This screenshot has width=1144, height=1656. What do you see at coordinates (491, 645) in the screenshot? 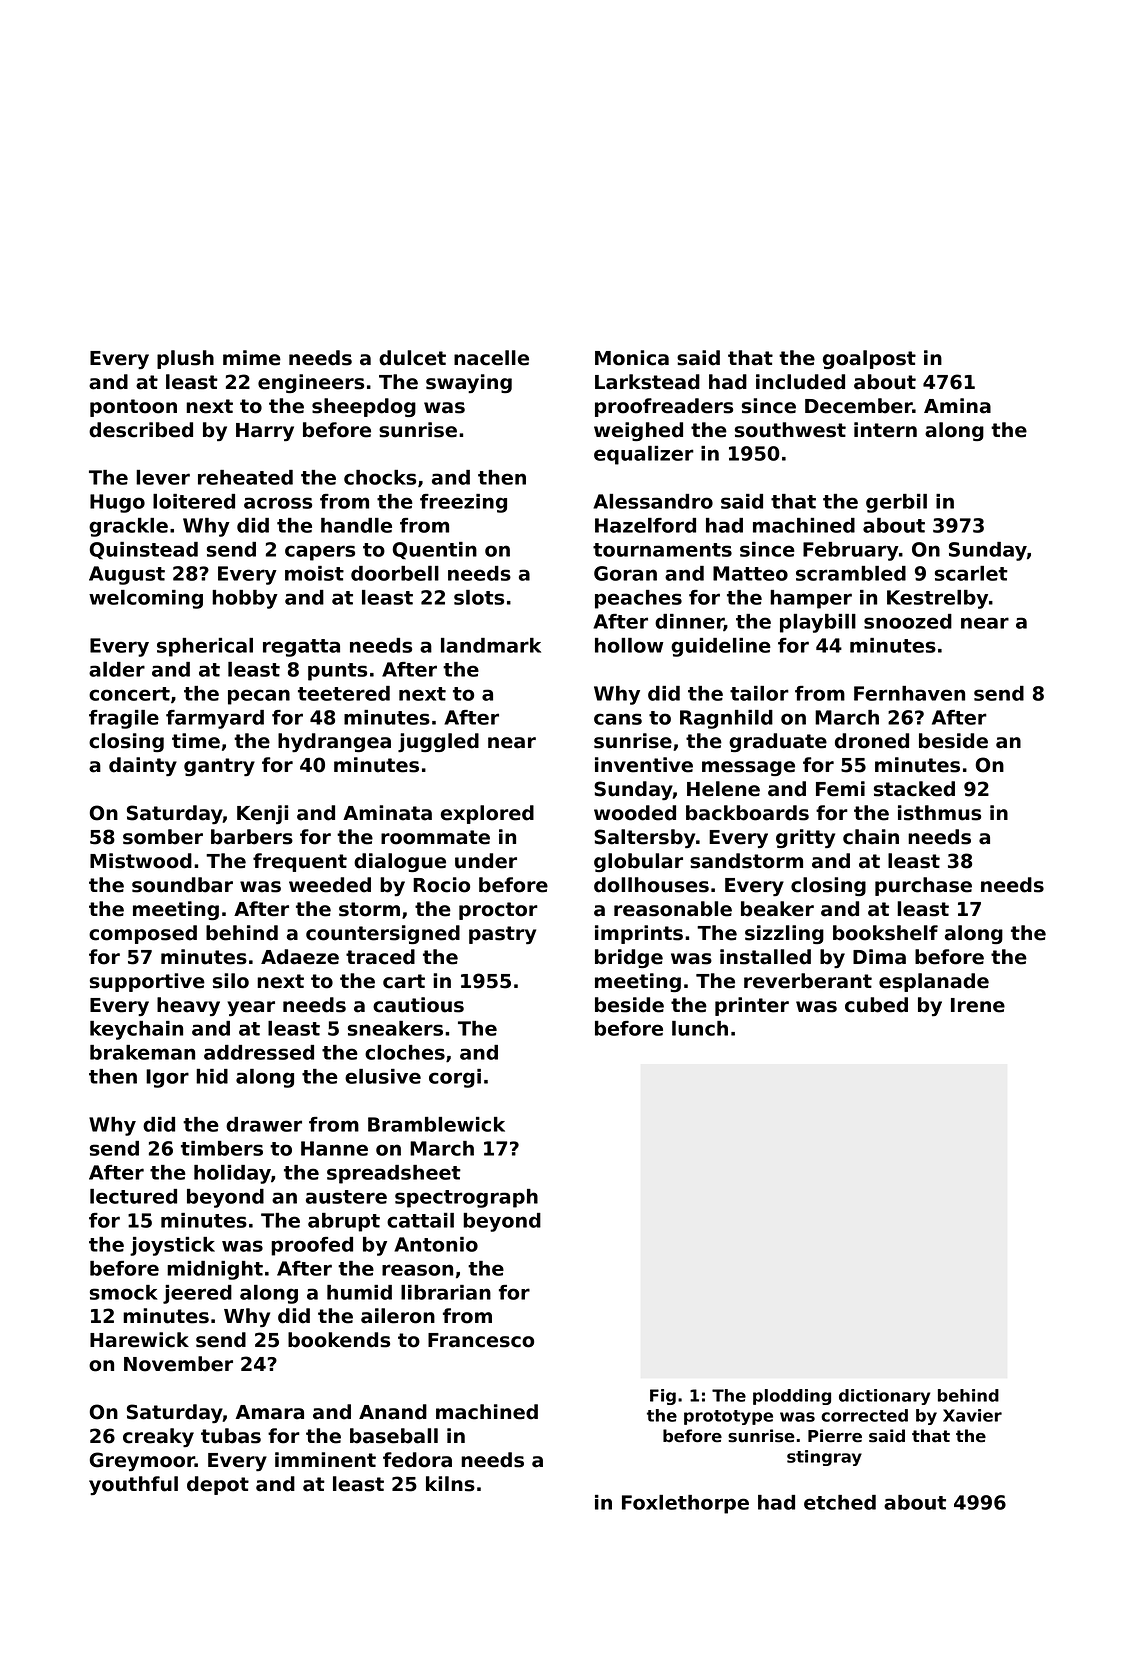
I see `landmark` at bounding box center [491, 645].
